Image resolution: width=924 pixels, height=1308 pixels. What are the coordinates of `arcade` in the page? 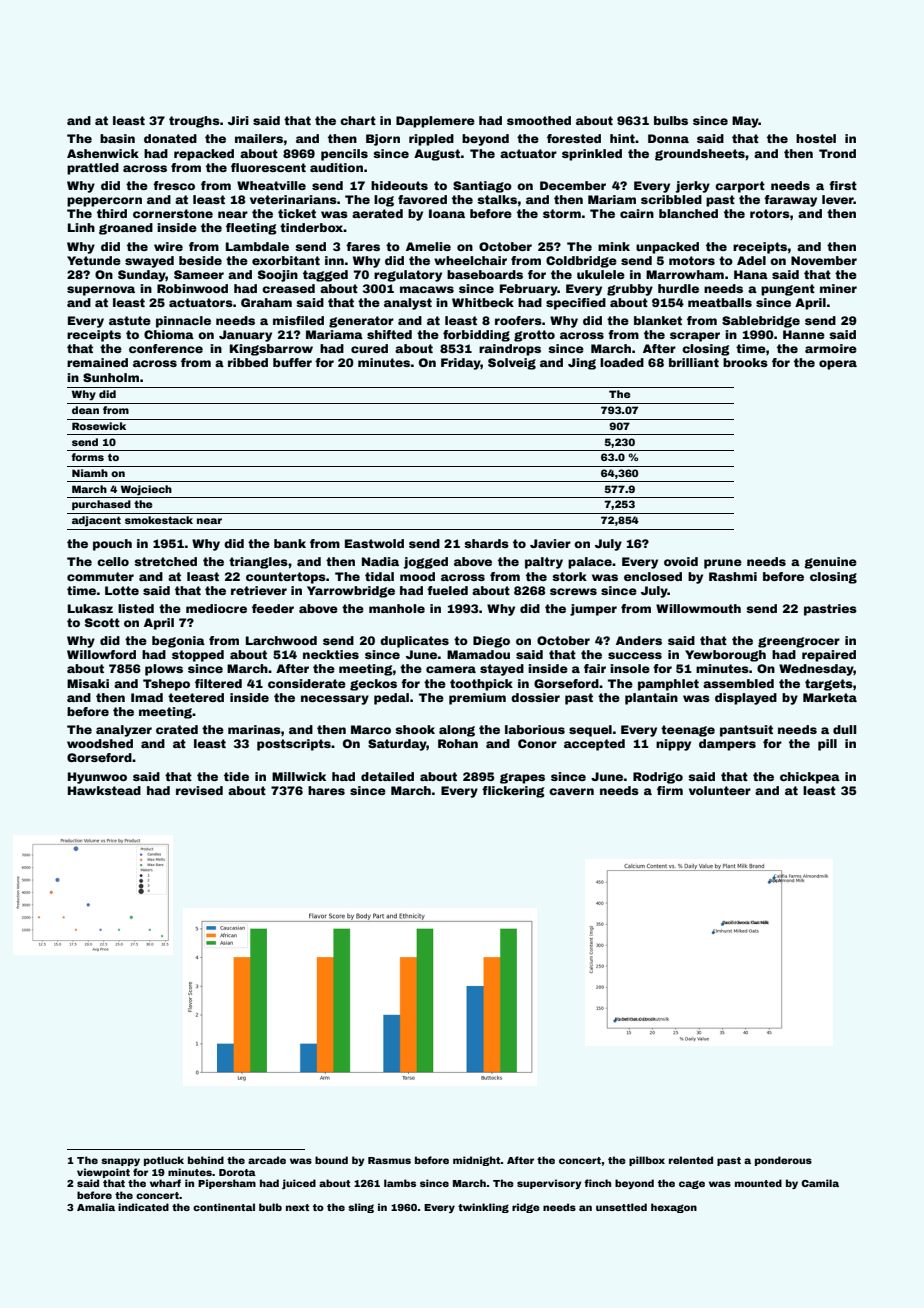 It's located at (267, 1160).
